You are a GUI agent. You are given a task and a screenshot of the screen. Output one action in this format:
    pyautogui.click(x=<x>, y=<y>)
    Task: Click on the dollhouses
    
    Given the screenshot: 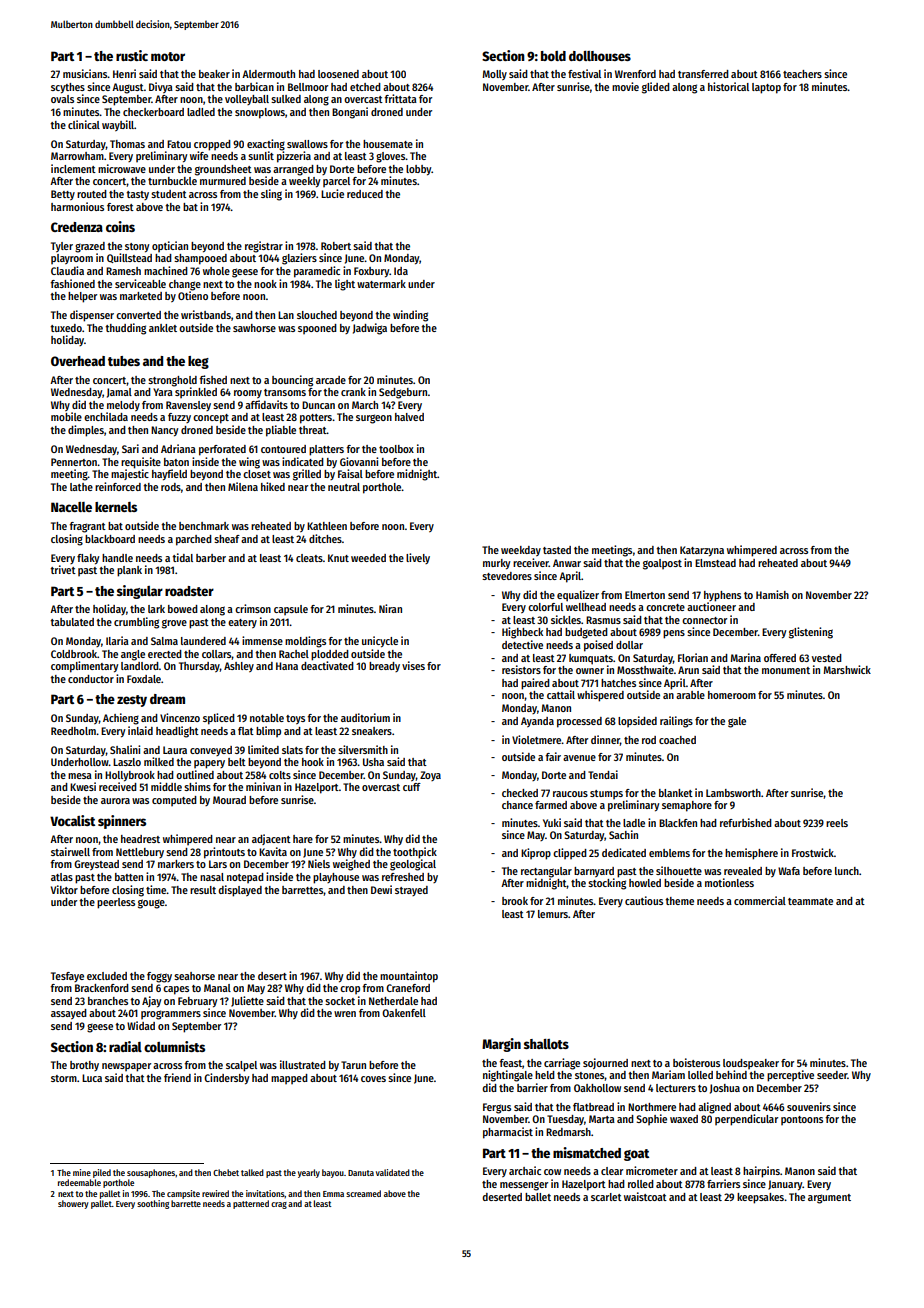 What is the action you would take?
    pyautogui.click(x=600, y=56)
